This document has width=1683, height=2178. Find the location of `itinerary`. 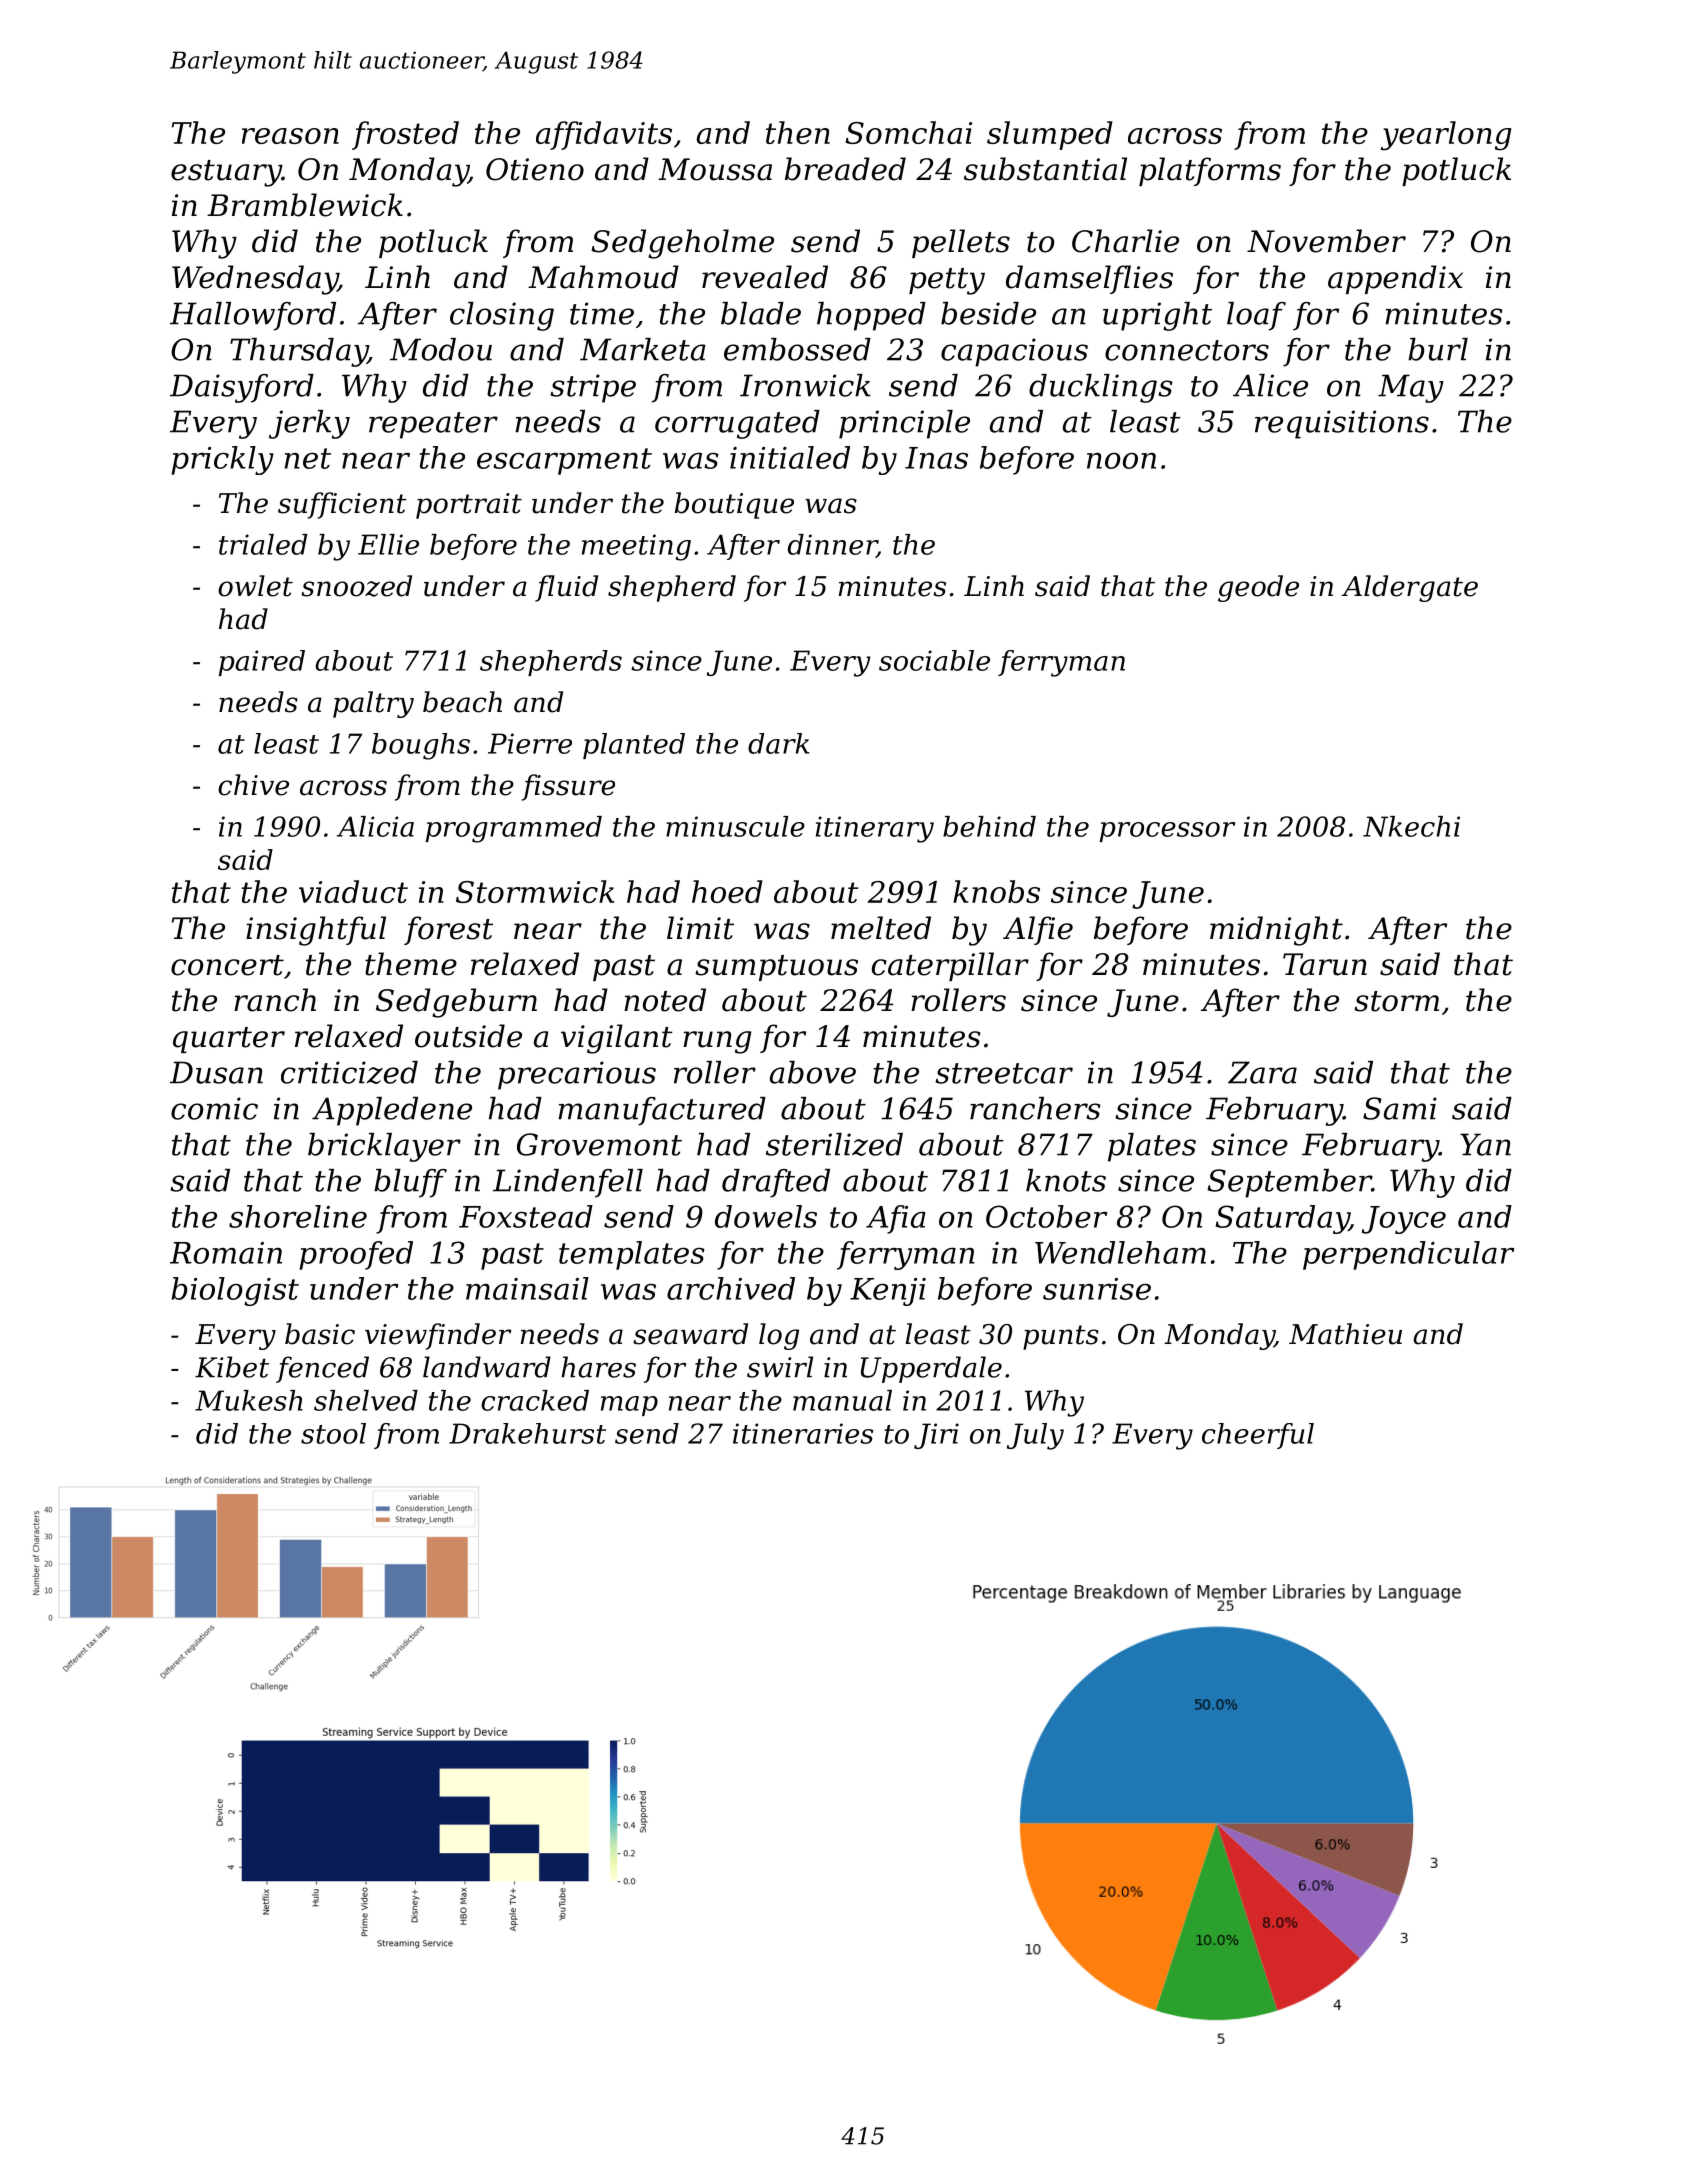

itinerary is located at coordinates (875, 829).
